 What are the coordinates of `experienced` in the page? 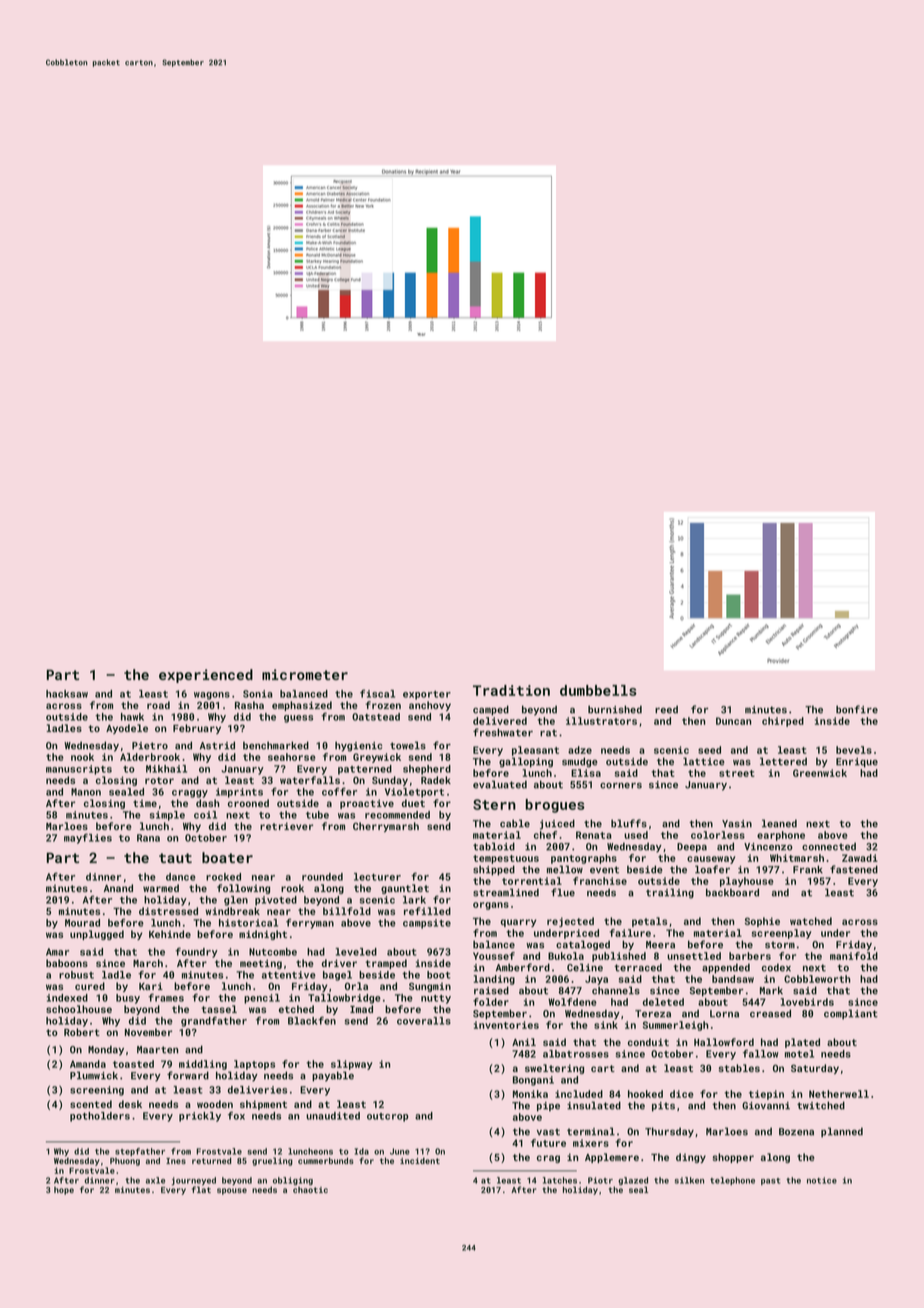 It's located at (206, 676).
